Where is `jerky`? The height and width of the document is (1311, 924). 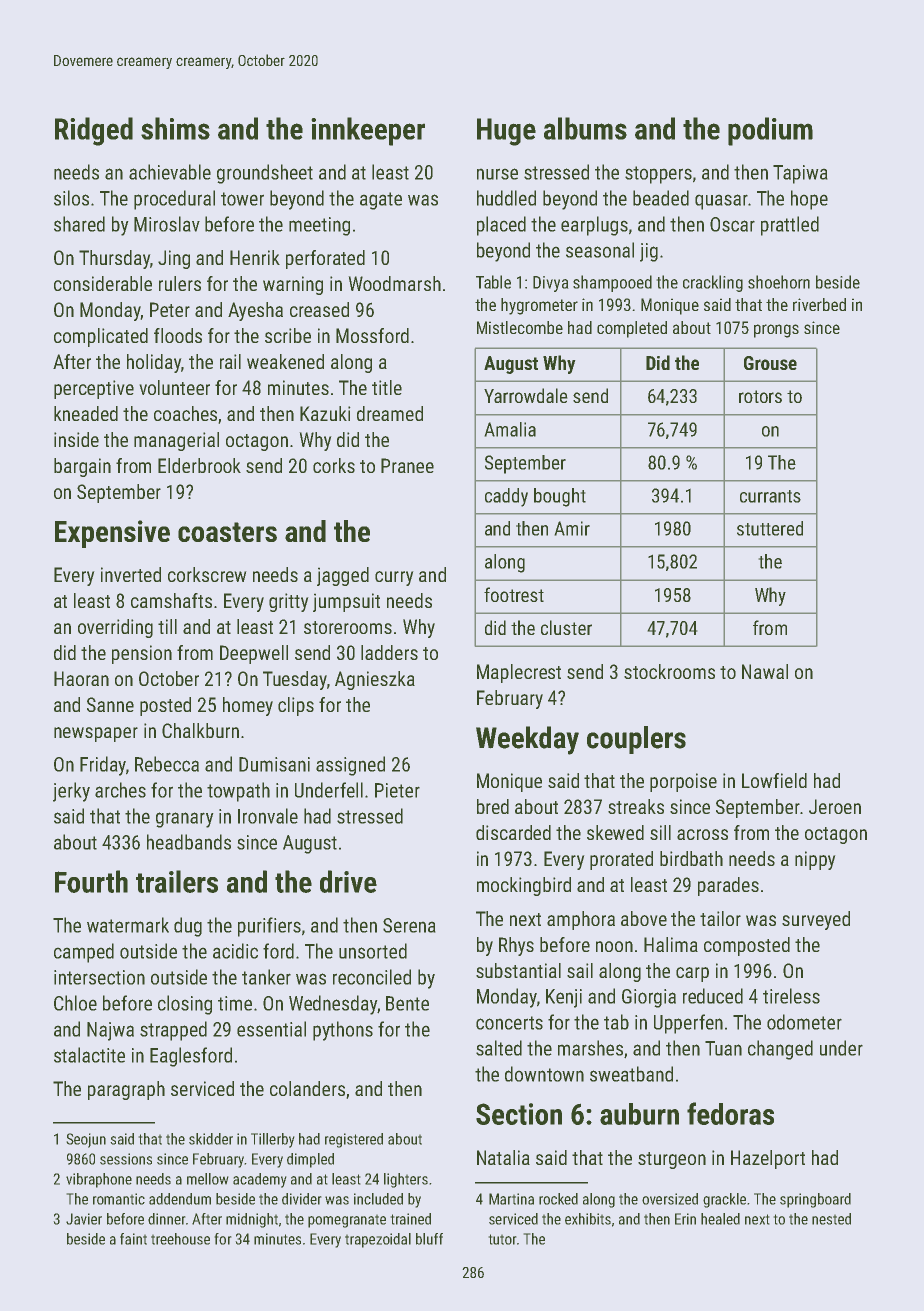
jerky is located at coordinates (71, 792).
